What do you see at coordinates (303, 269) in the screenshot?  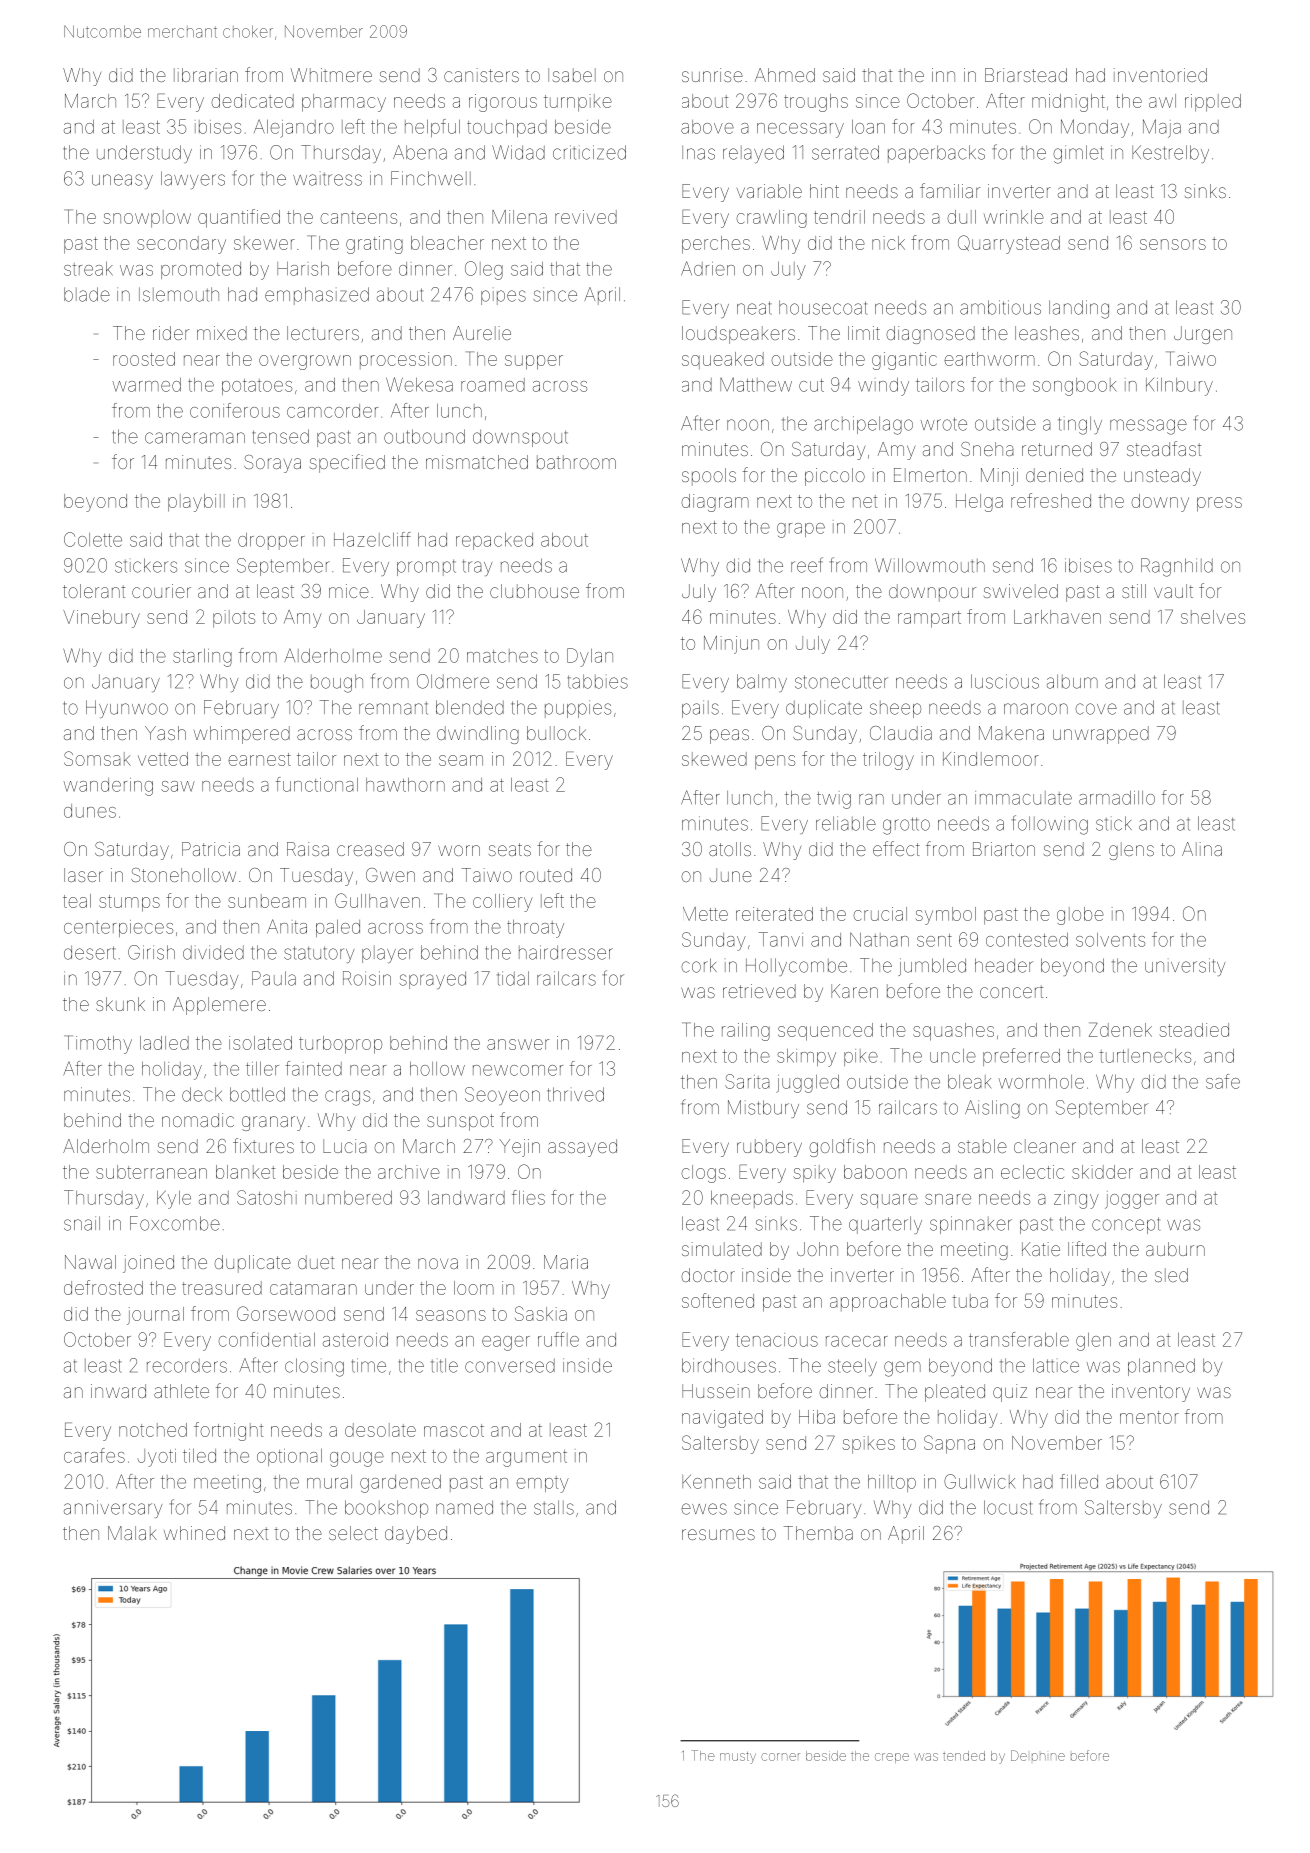 I see `Harish` at bounding box center [303, 269].
